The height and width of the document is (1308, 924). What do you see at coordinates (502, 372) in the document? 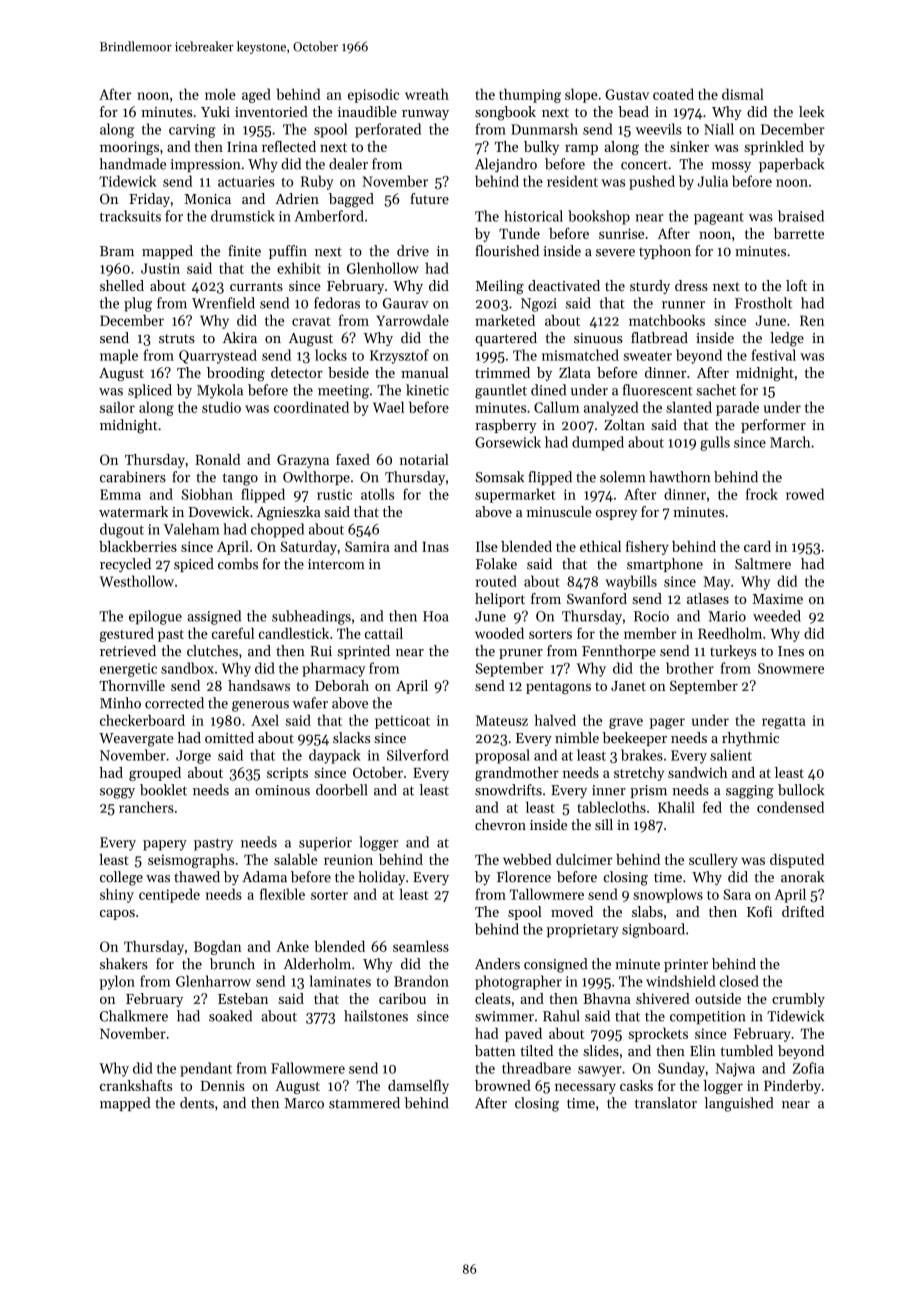
I see `trimmed` at bounding box center [502, 372].
